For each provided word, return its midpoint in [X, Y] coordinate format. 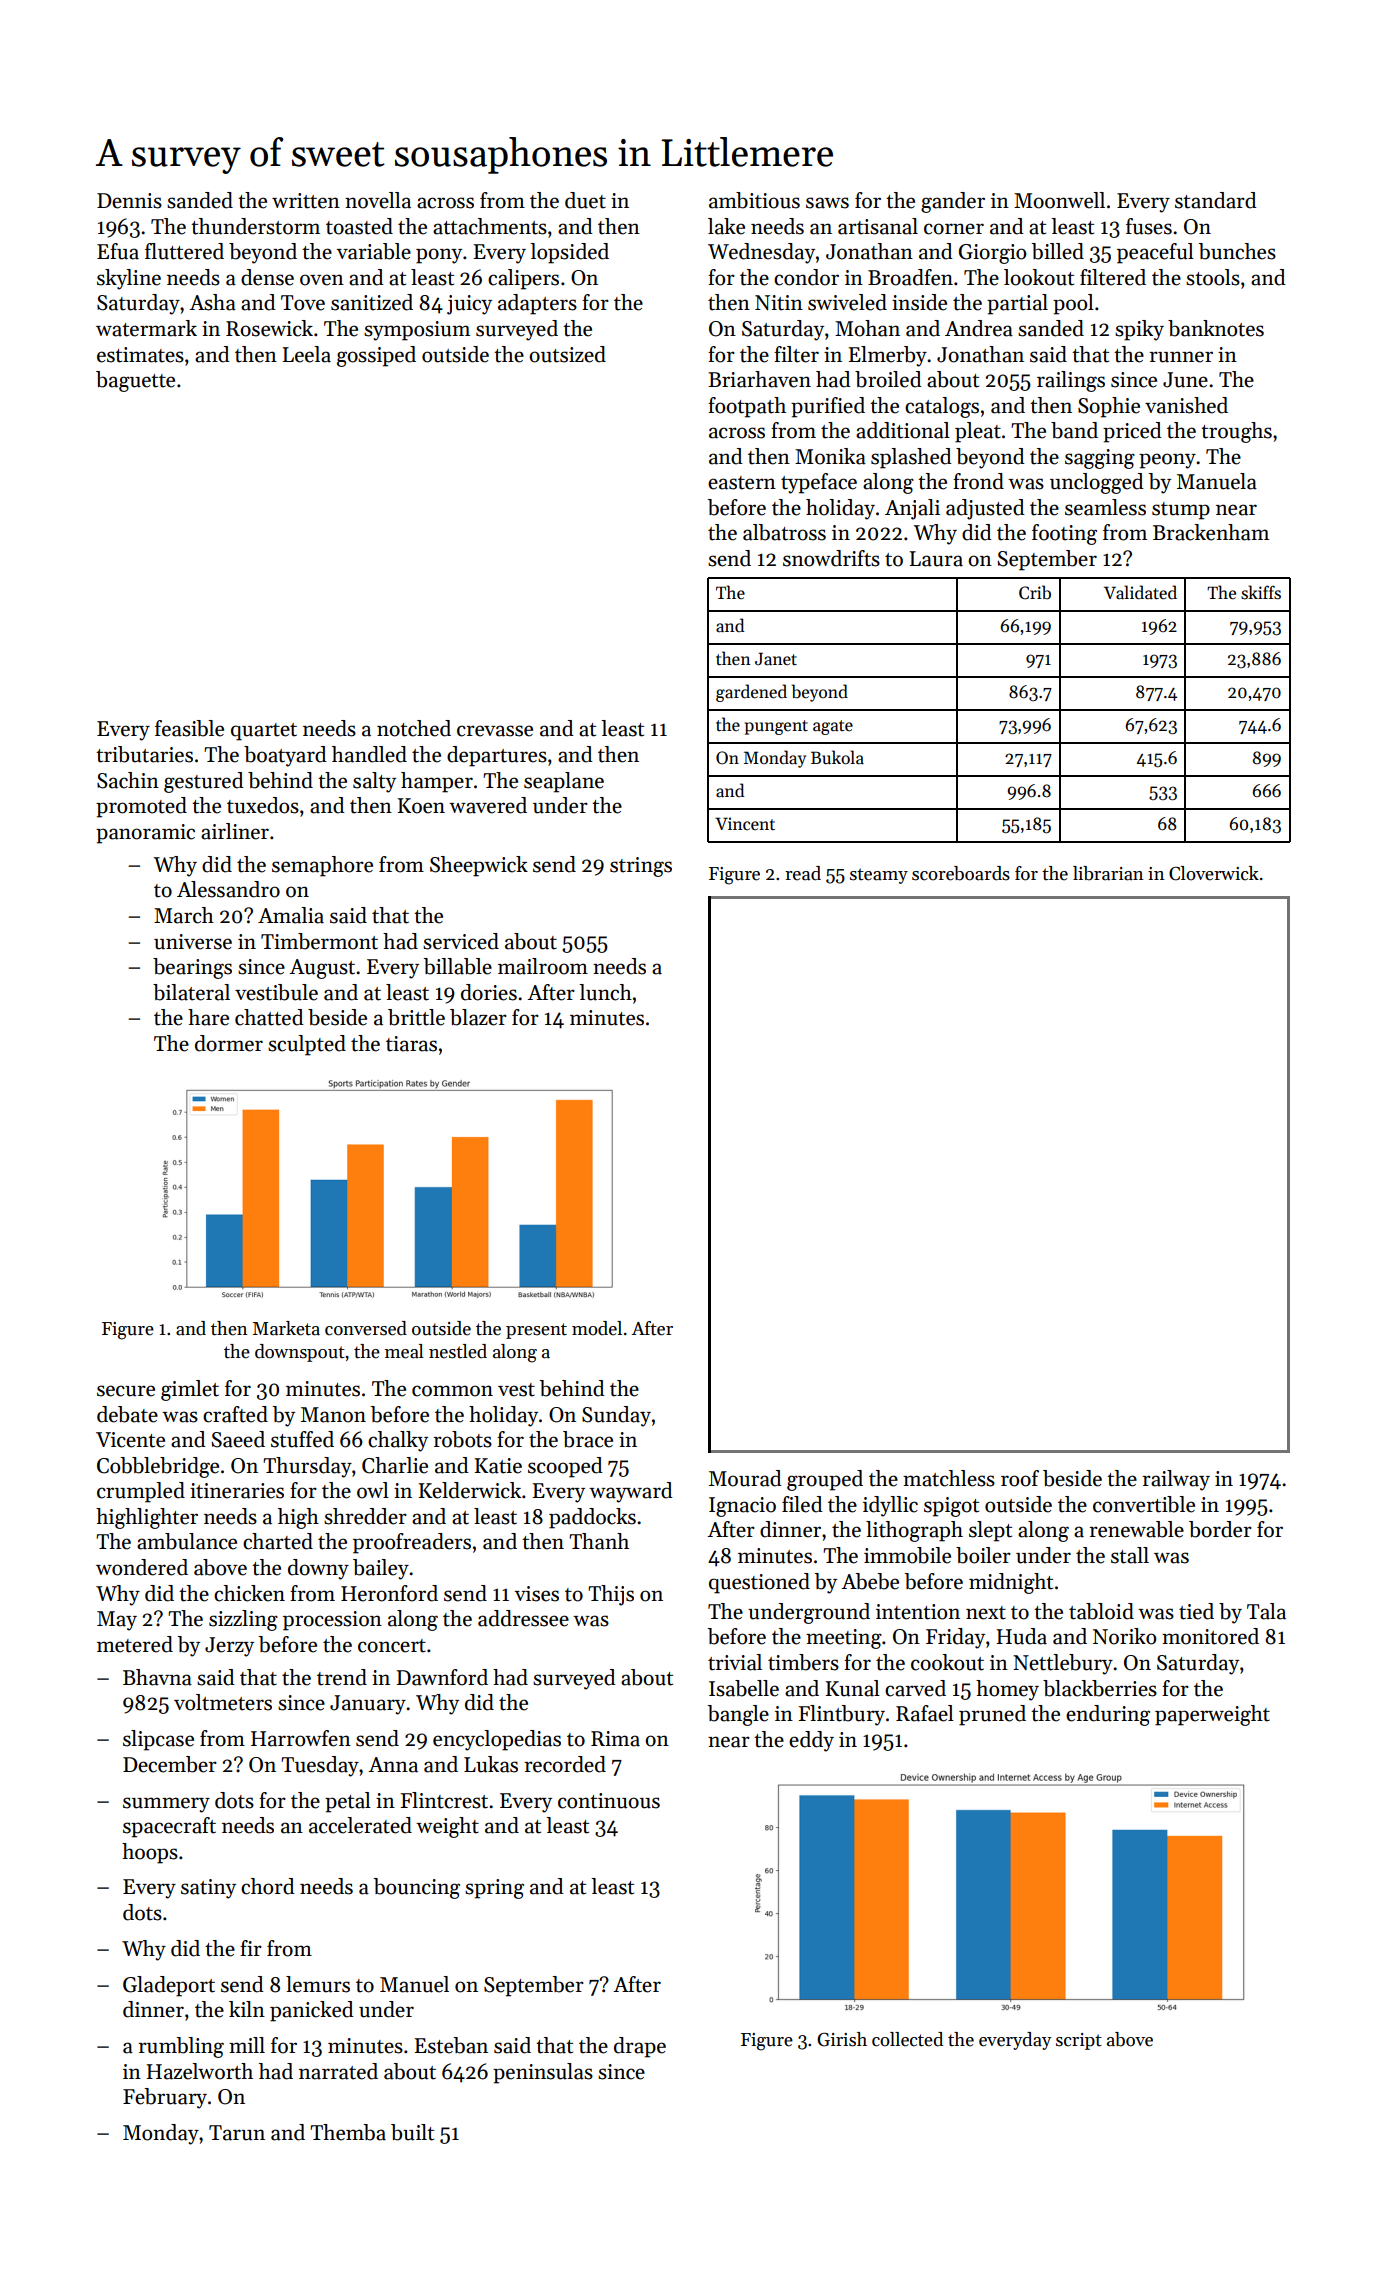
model [597, 1328]
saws [827, 203]
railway [1176, 1480]
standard [1216, 200]
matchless [949, 1478]
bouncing [417, 1888]
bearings [192, 968]
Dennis [129, 201]
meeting [844, 1639]
